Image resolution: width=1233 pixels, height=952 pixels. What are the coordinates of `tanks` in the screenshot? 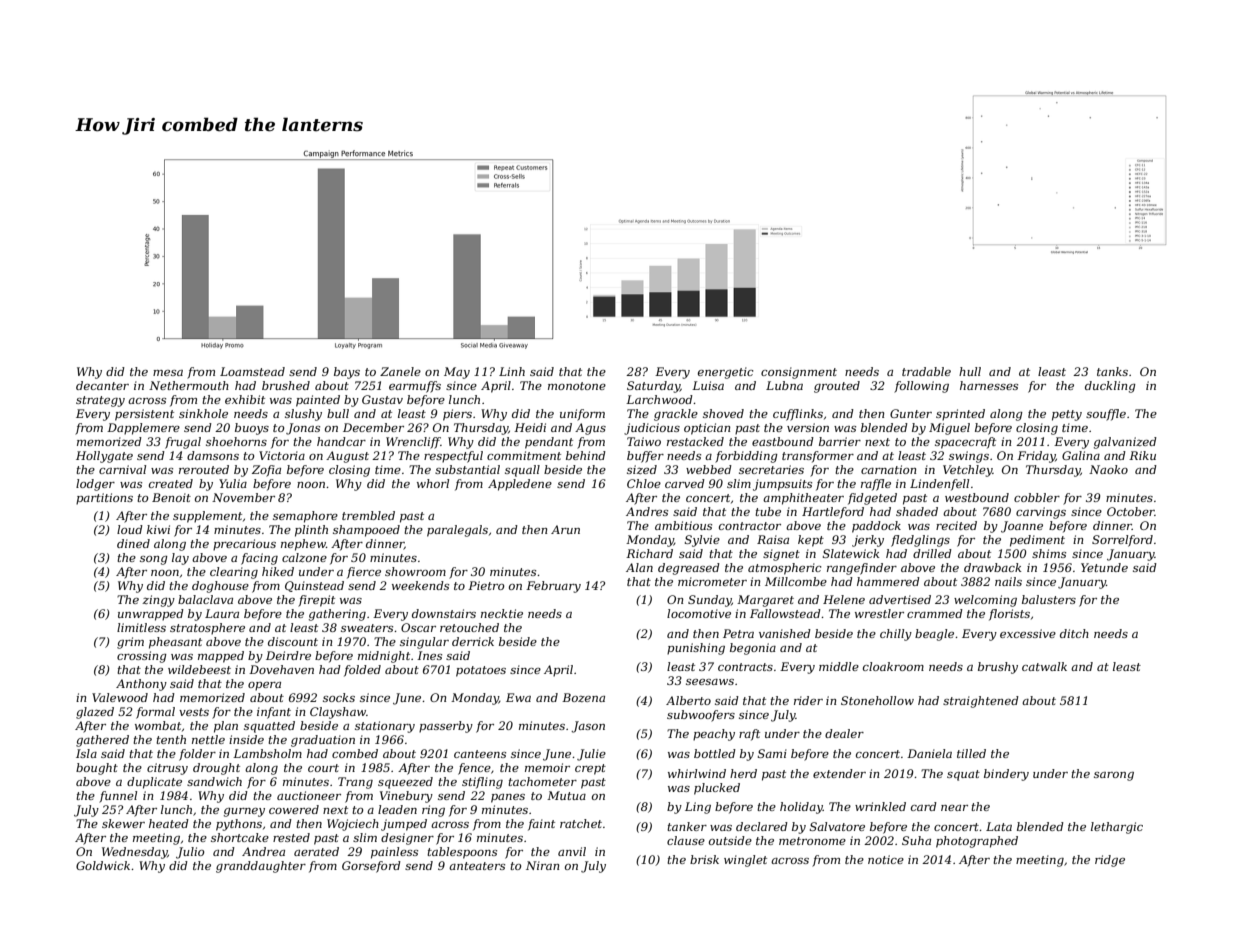 It's located at (1112, 371).
